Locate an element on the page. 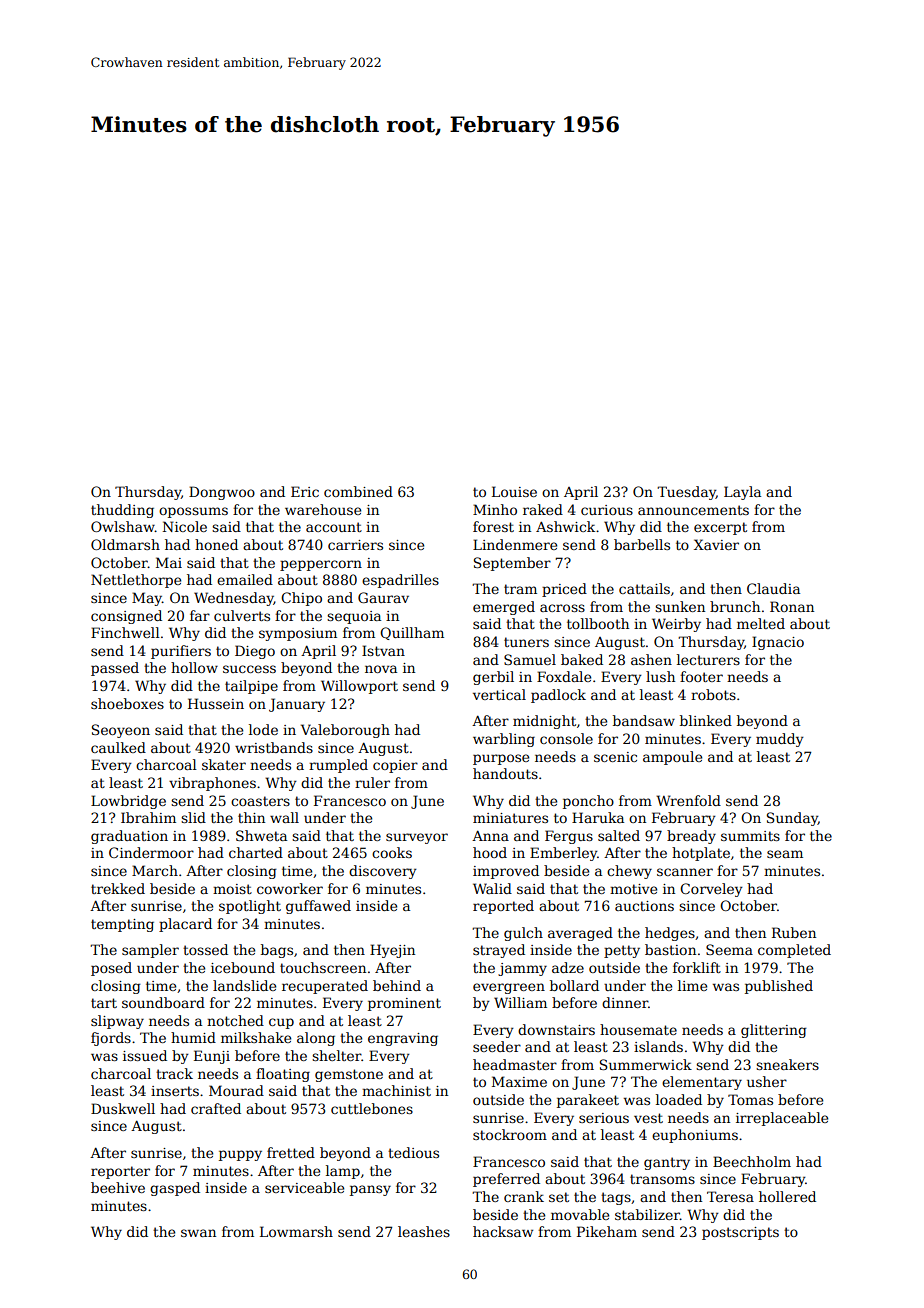 This page has height=1308, width=924. wristbands is located at coordinates (274, 747).
